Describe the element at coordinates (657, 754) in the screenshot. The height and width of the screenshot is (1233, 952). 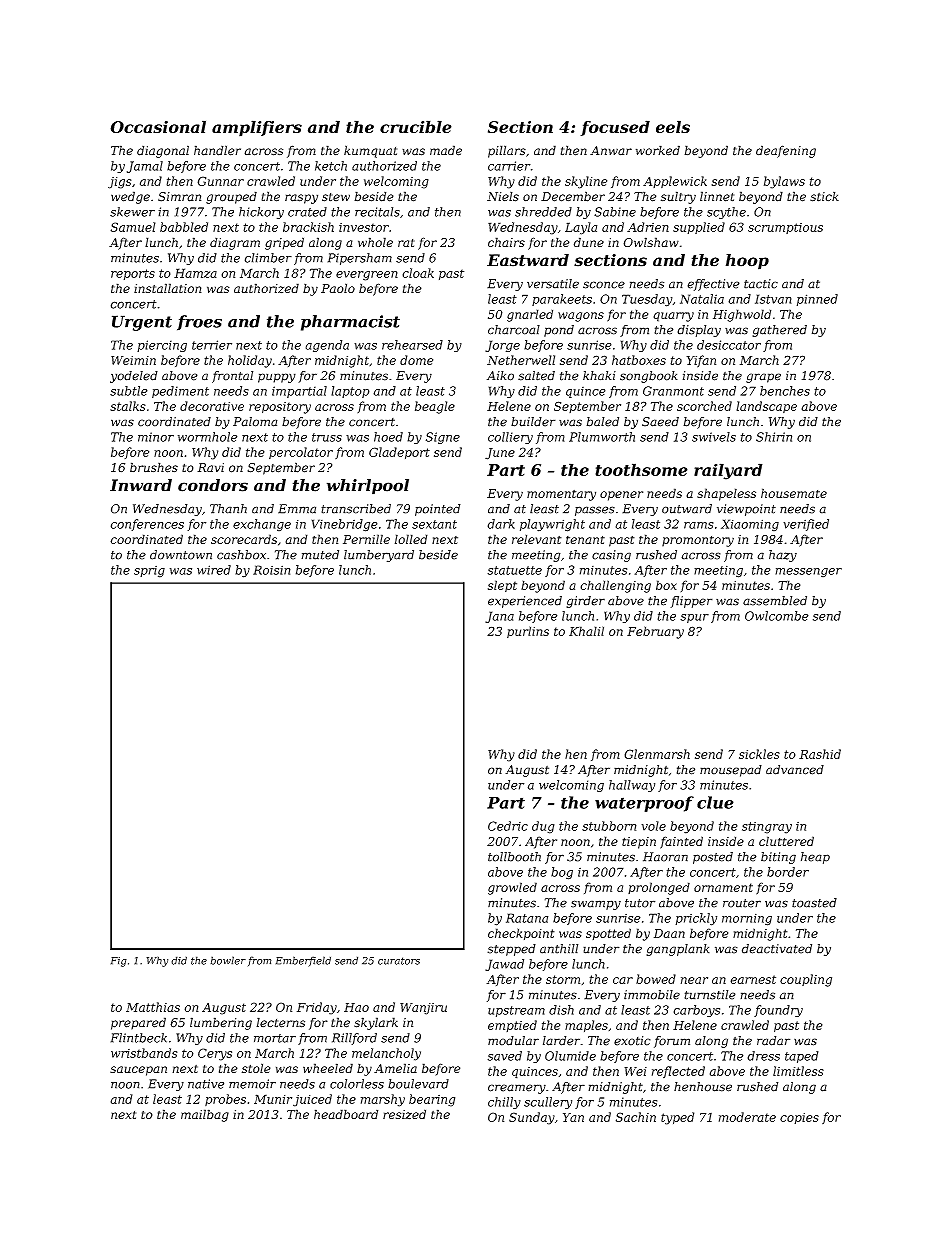
I see `Glenmarsh` at that location.
